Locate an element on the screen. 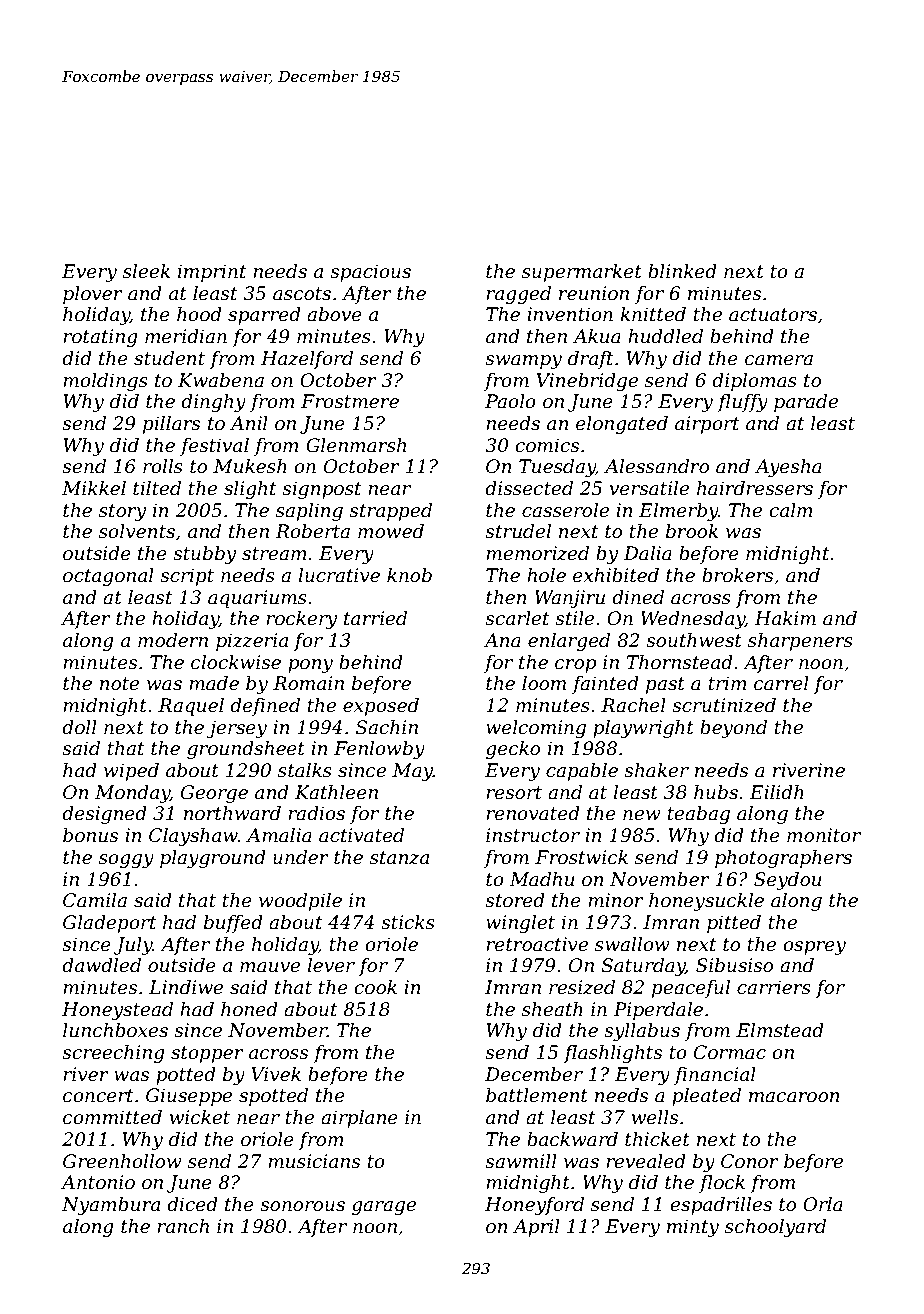 This screenshot has width=924, height=1314. stubby is located at coordinates (204, 555).
